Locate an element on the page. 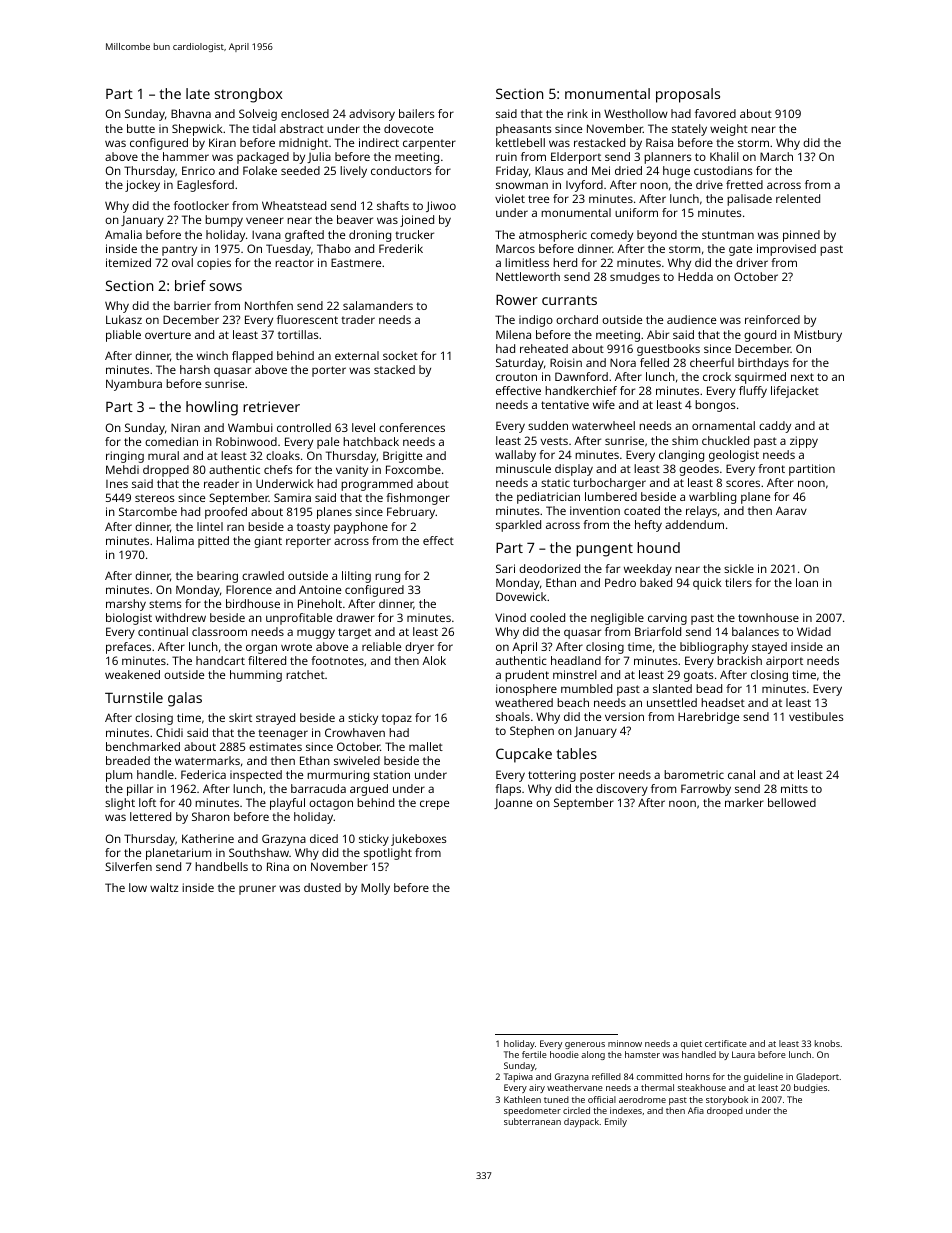 The height and width of the page is (1233, 952). waltz is located at coordinates (164, 887).
